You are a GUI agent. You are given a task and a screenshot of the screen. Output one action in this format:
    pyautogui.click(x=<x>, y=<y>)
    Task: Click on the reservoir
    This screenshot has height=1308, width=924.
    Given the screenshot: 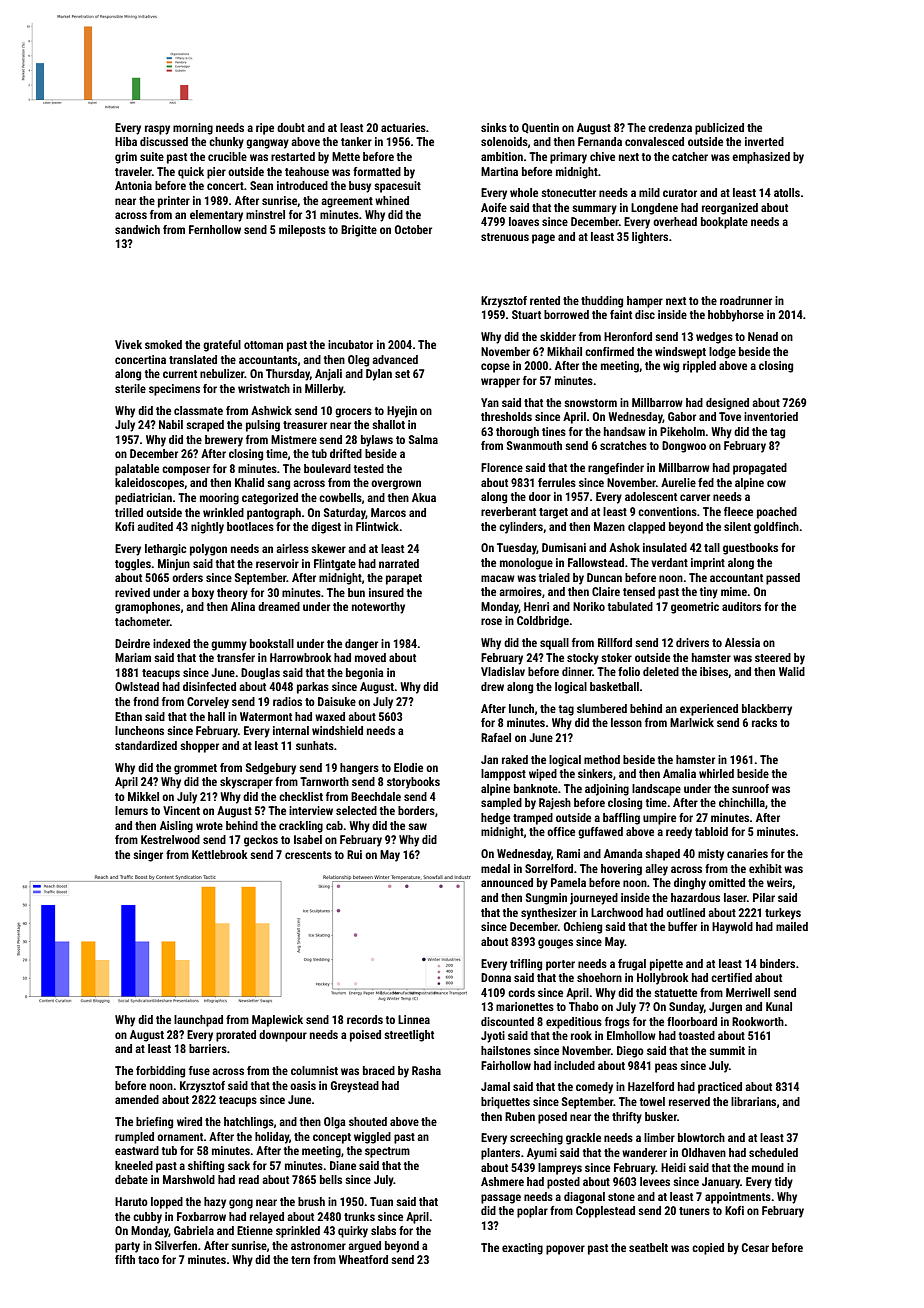 What is the action you would take?
    pyautogui.click(x=277, y=563)
